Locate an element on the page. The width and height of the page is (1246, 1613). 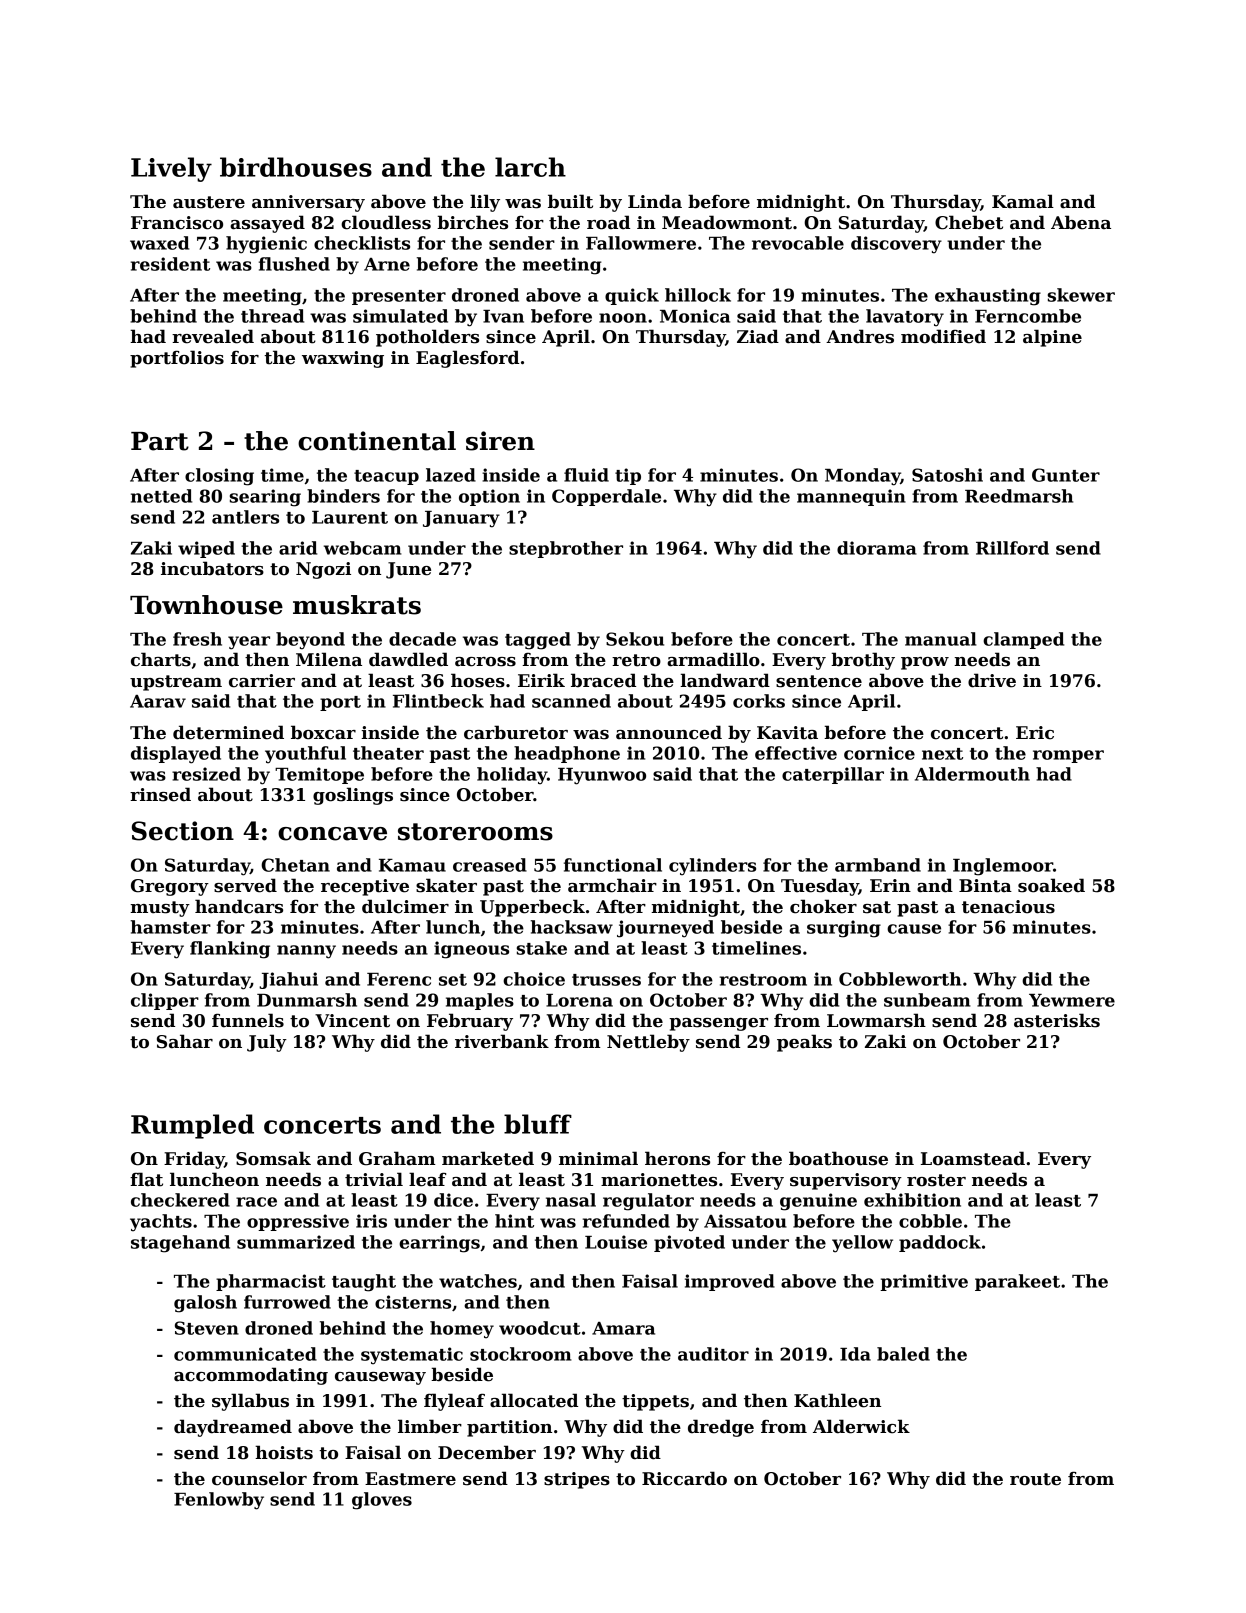
pivoted is located at coordinates (689, 1243).
